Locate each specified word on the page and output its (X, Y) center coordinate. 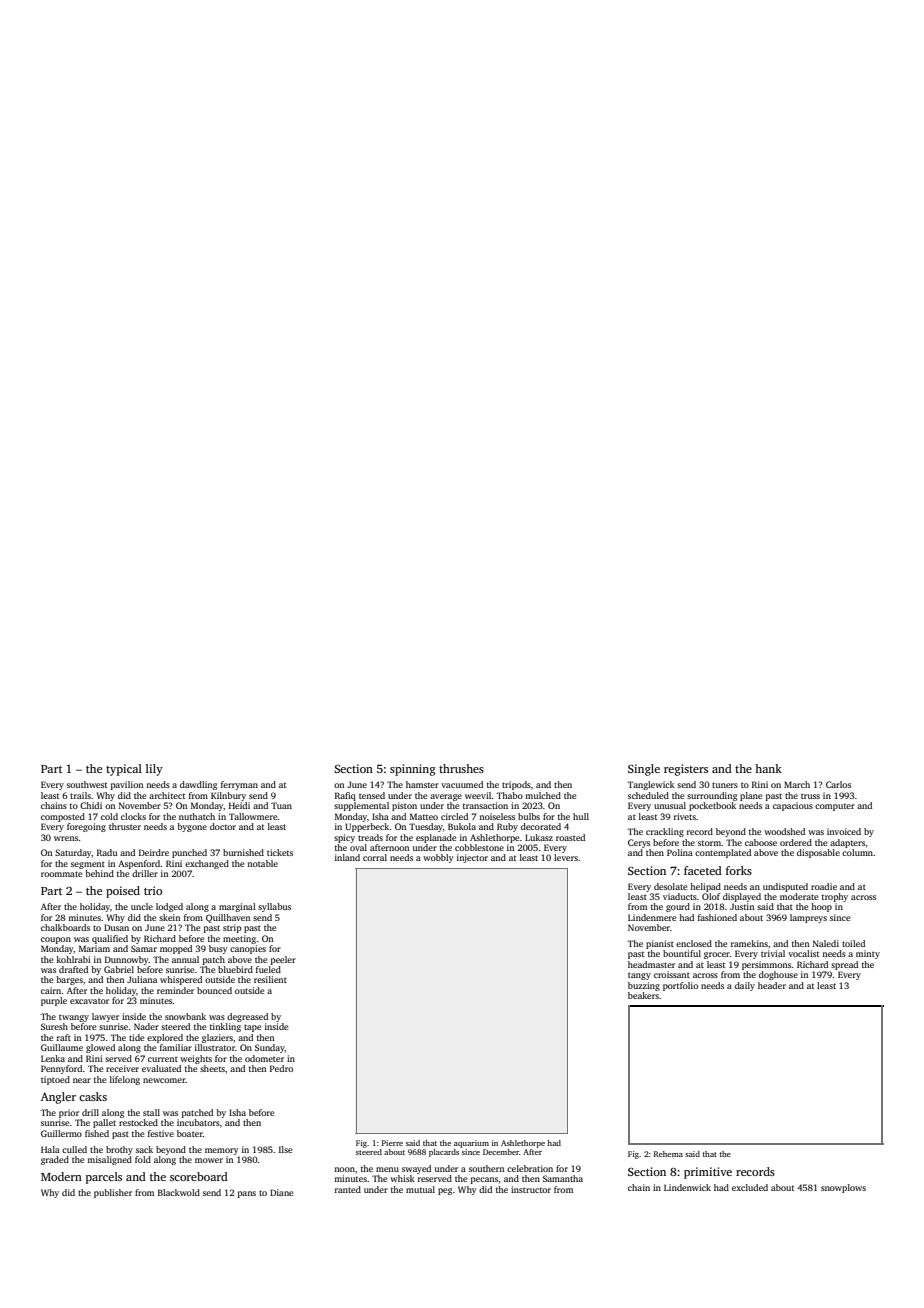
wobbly (438, 858)
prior (69, 1113)
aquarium (471, 1144)
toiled (853, 943)
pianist (660, 944)
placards (444, 1153)
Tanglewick (651, 785)
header (772, 985)
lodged (169, 907)
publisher (113, 1193)
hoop (821, 907)
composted (63, 817)
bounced (214, 990)
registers (686, 770)
